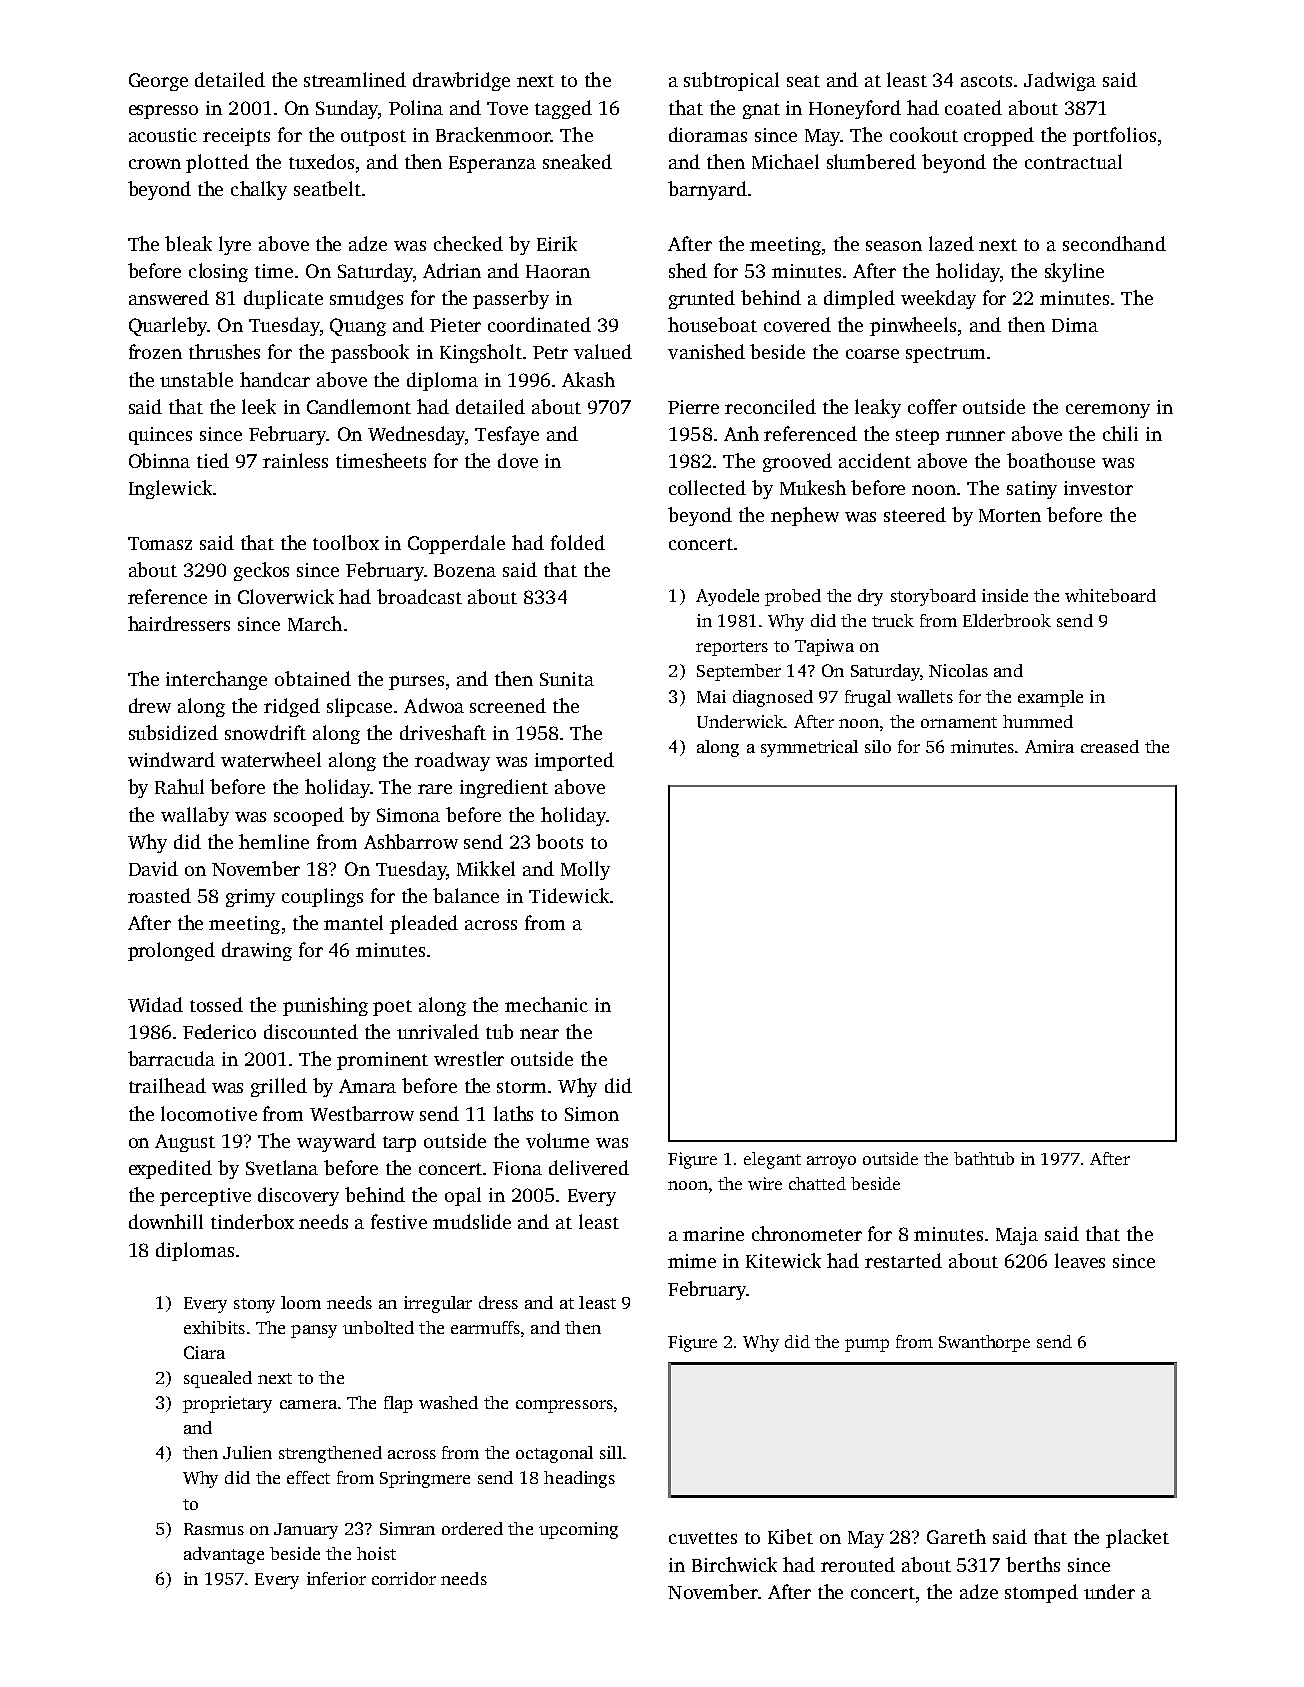  Describe the element at coordinates (336, 1578) in the image. I see `inferior` at that location.
